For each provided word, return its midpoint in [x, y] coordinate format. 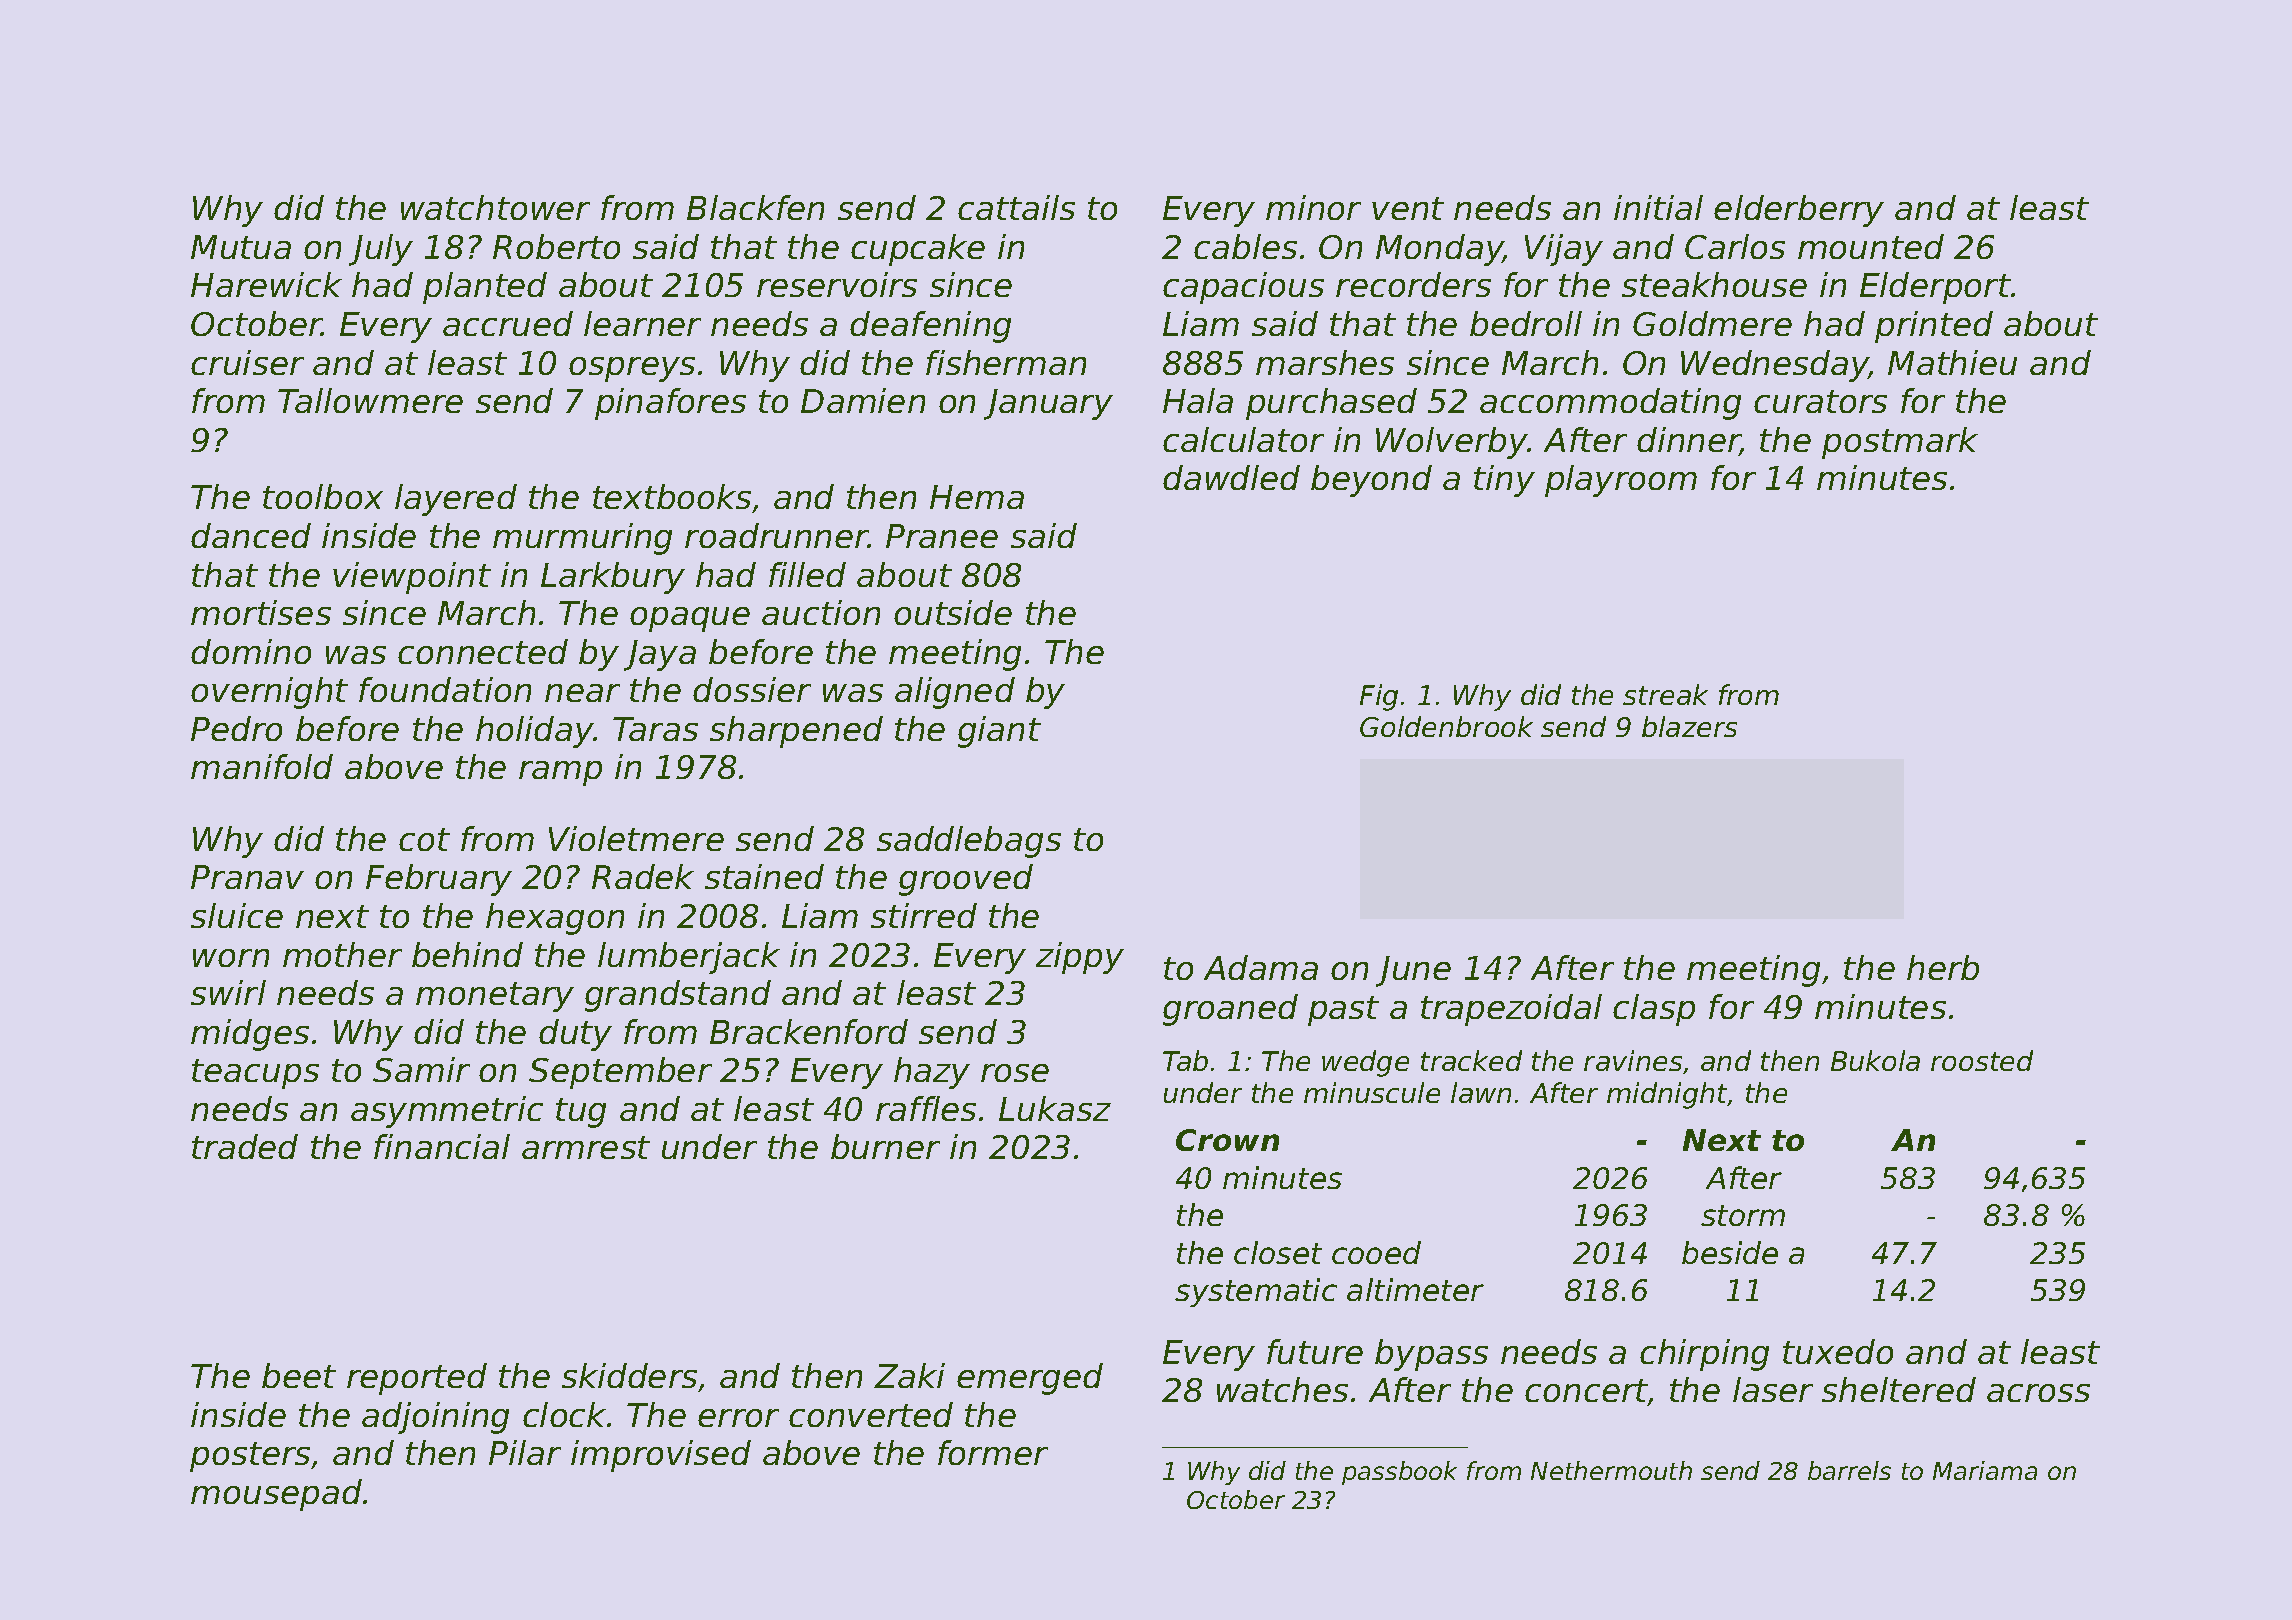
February [439, 880]
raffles [926, 1108]
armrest [586, 1147]
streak [1665, 694]
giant [999, 732]
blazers [1689, 726]
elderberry [1799, 211]
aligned [955, 693]
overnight [269, 693]
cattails [1016, 207]
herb [1943, 967]
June [1413, 971]
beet [299, 1375]
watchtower [495, 207]
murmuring [582, 539]
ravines [1633, 1060]
